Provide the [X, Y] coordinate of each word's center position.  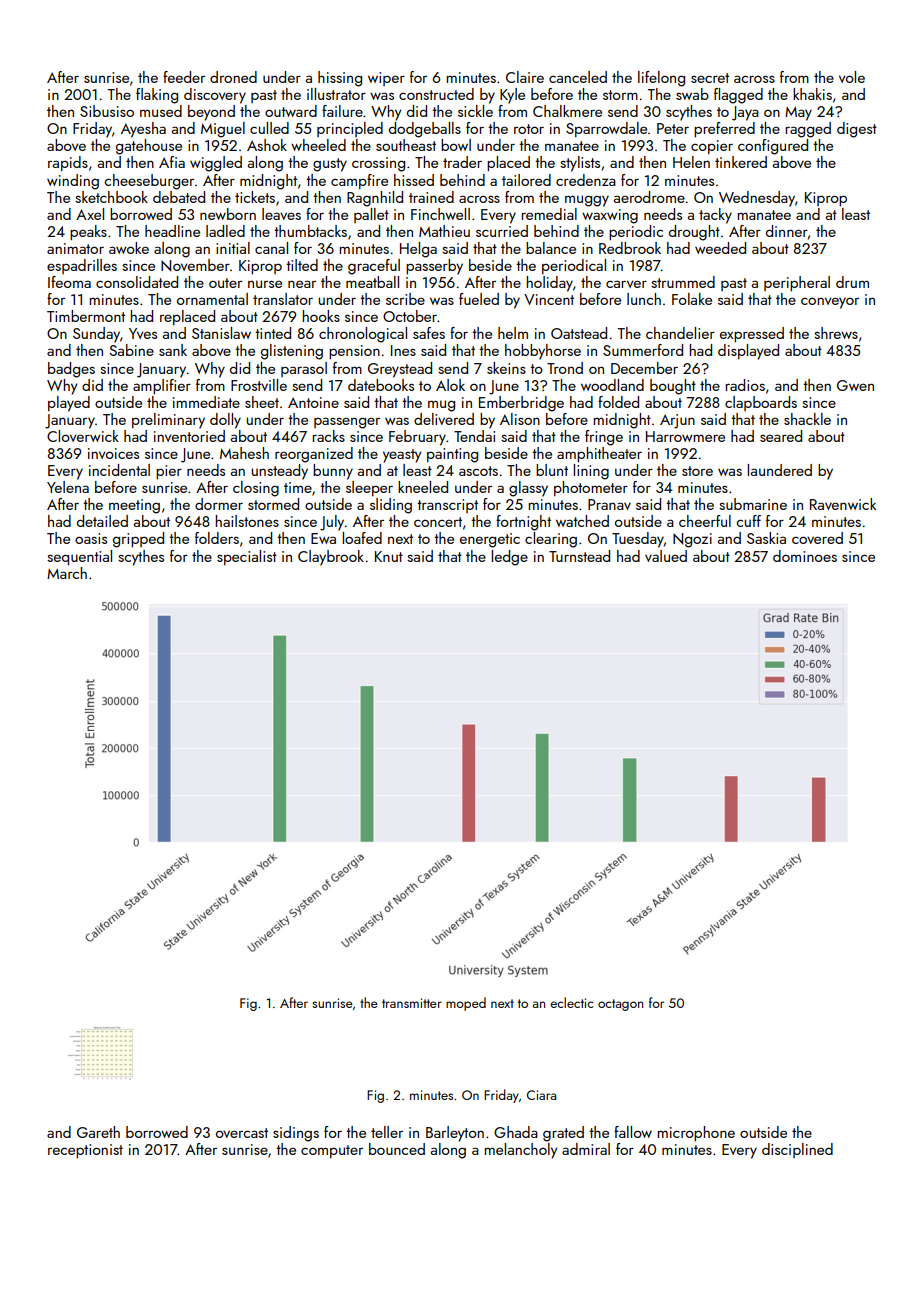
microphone [696, 1134]
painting [452, 455]
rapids [68, 163]
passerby [434, 267]
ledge [509, 558]
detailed [102, 521]
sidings [296, 1134]
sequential [79, 558]
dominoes [805, 556]
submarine [753, 504]
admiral [586, 1149]
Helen [691, 162]
